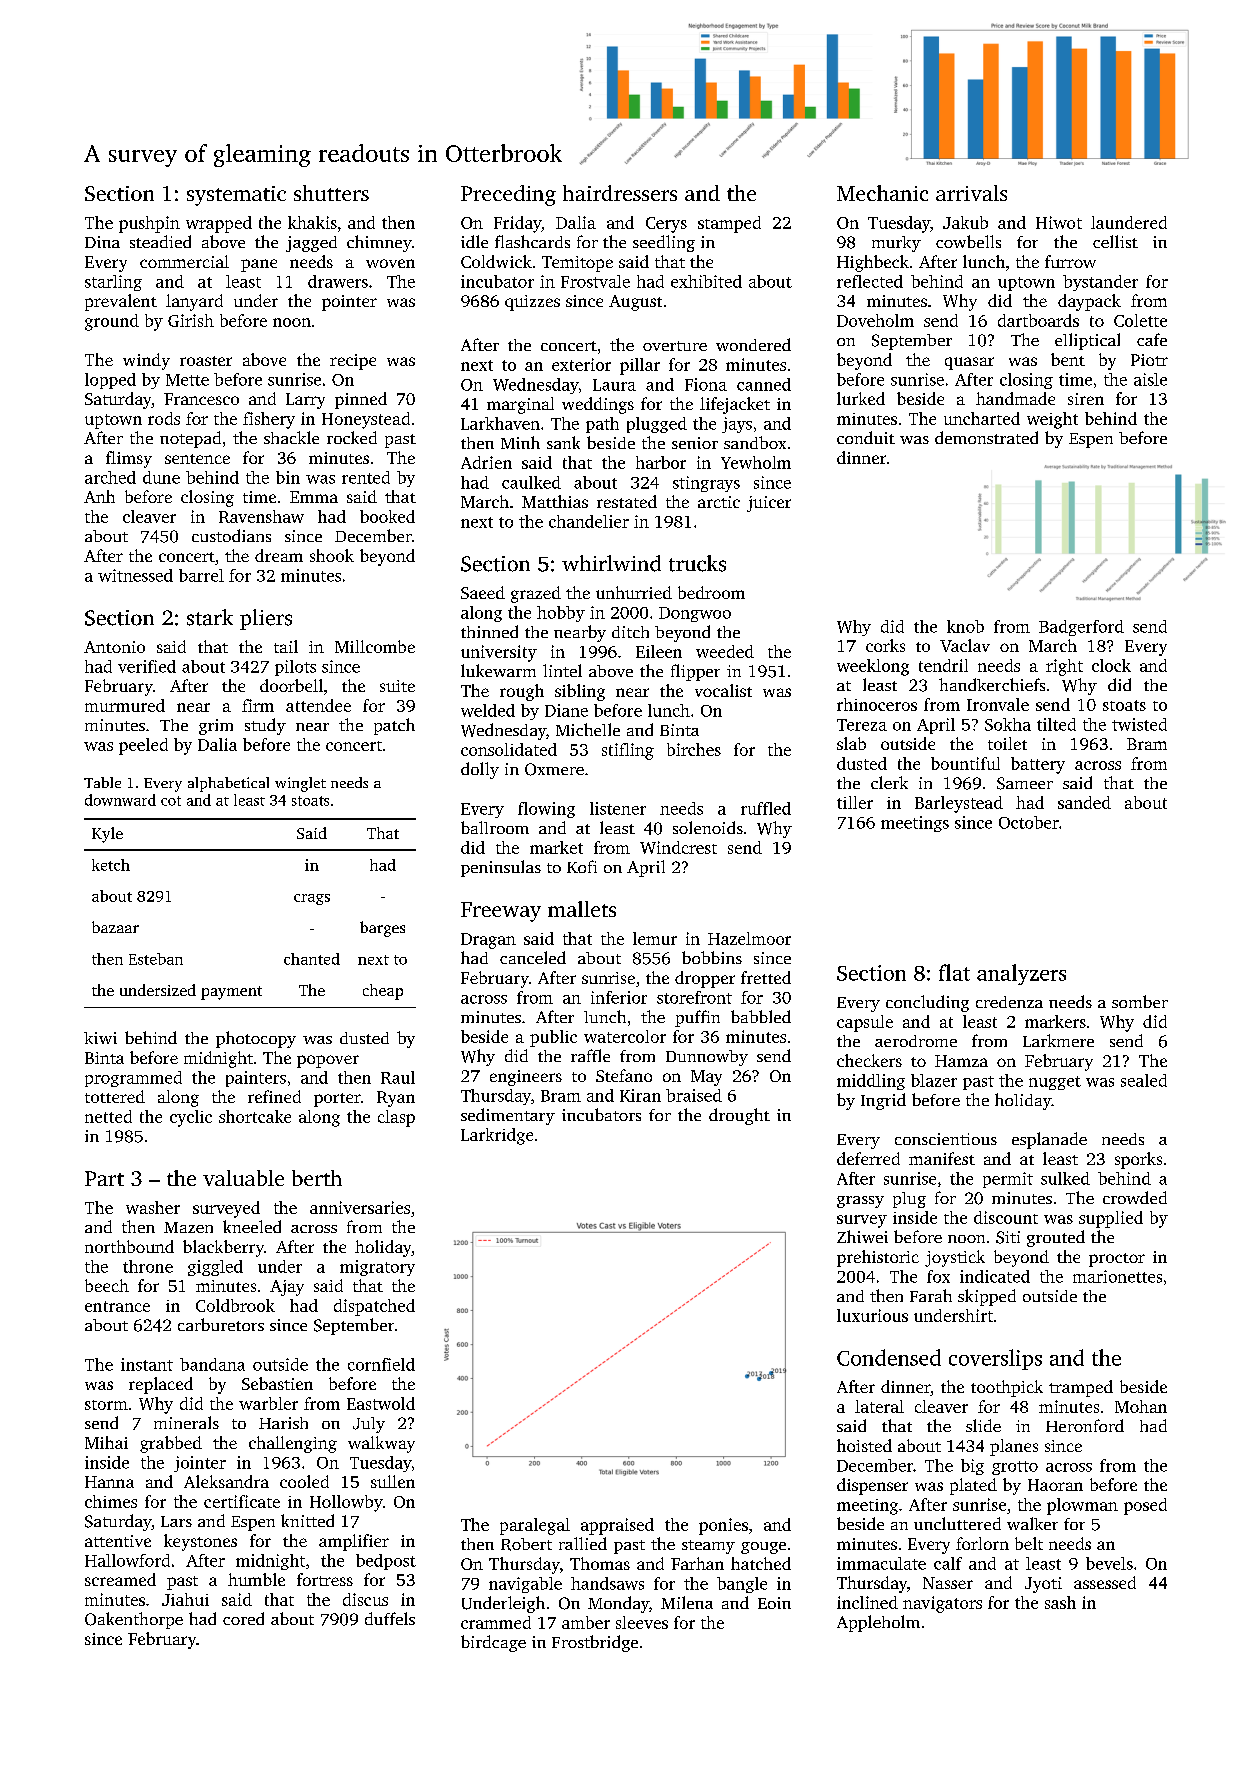 The image size is (1252, 1770). Describe the element at coordinates (1135, 1197) in the image. I see `crowded` at that location.
